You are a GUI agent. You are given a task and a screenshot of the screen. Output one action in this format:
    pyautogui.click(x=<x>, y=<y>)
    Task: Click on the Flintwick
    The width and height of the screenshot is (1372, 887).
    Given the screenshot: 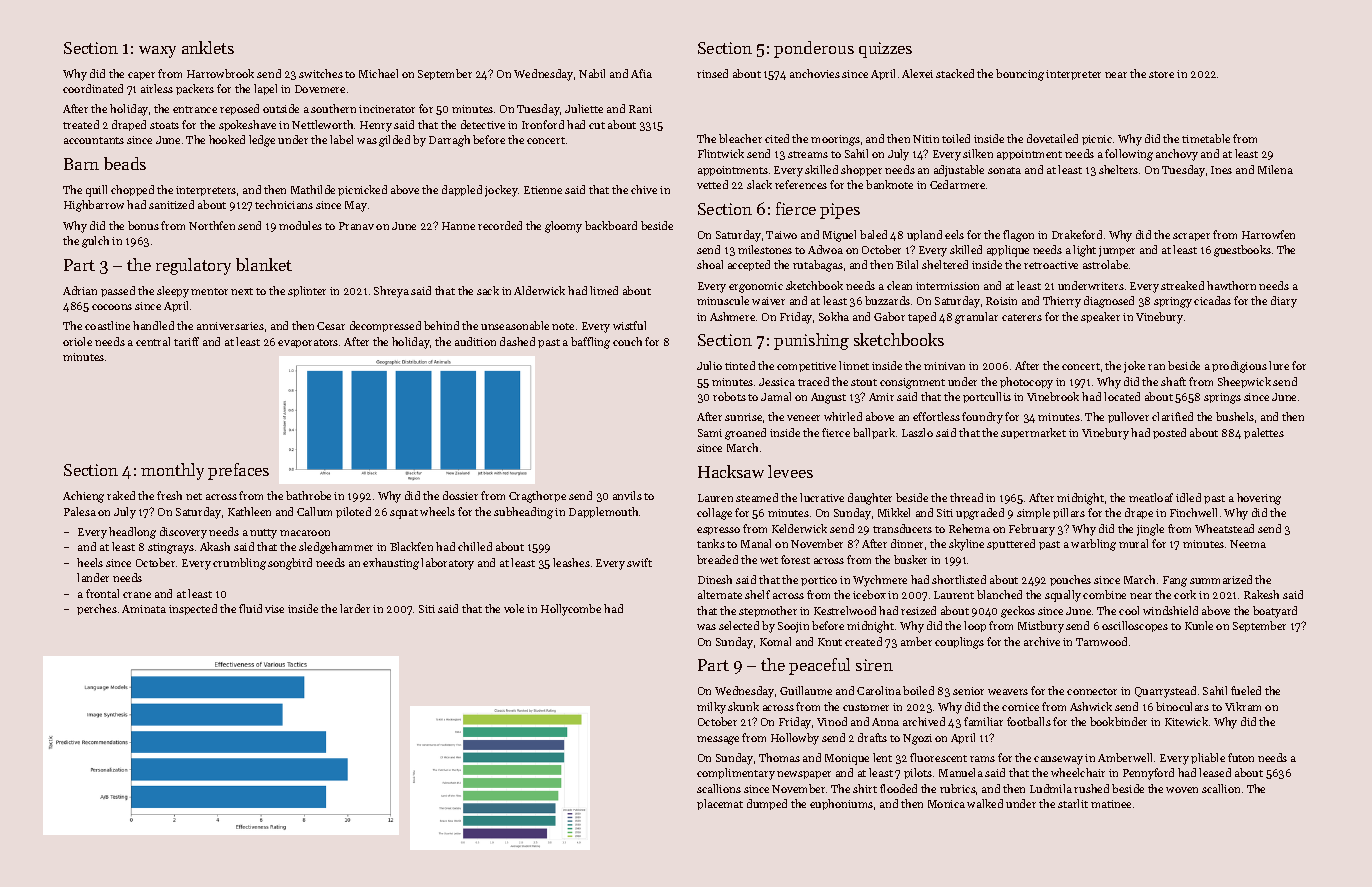 What is the action you would take?
    pyautogui.click(x=721, y=153)
